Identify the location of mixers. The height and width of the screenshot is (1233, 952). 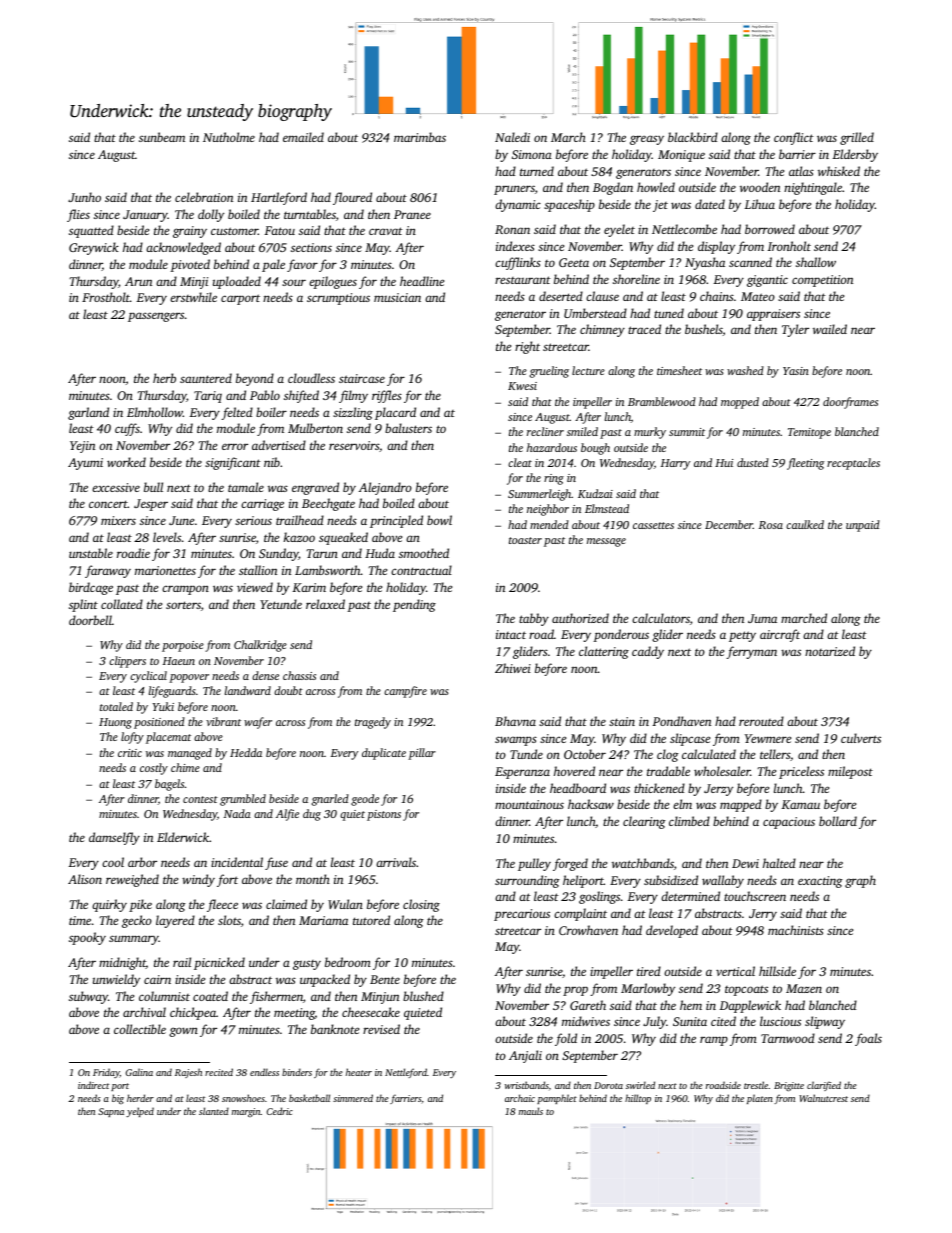
(118, 520).
